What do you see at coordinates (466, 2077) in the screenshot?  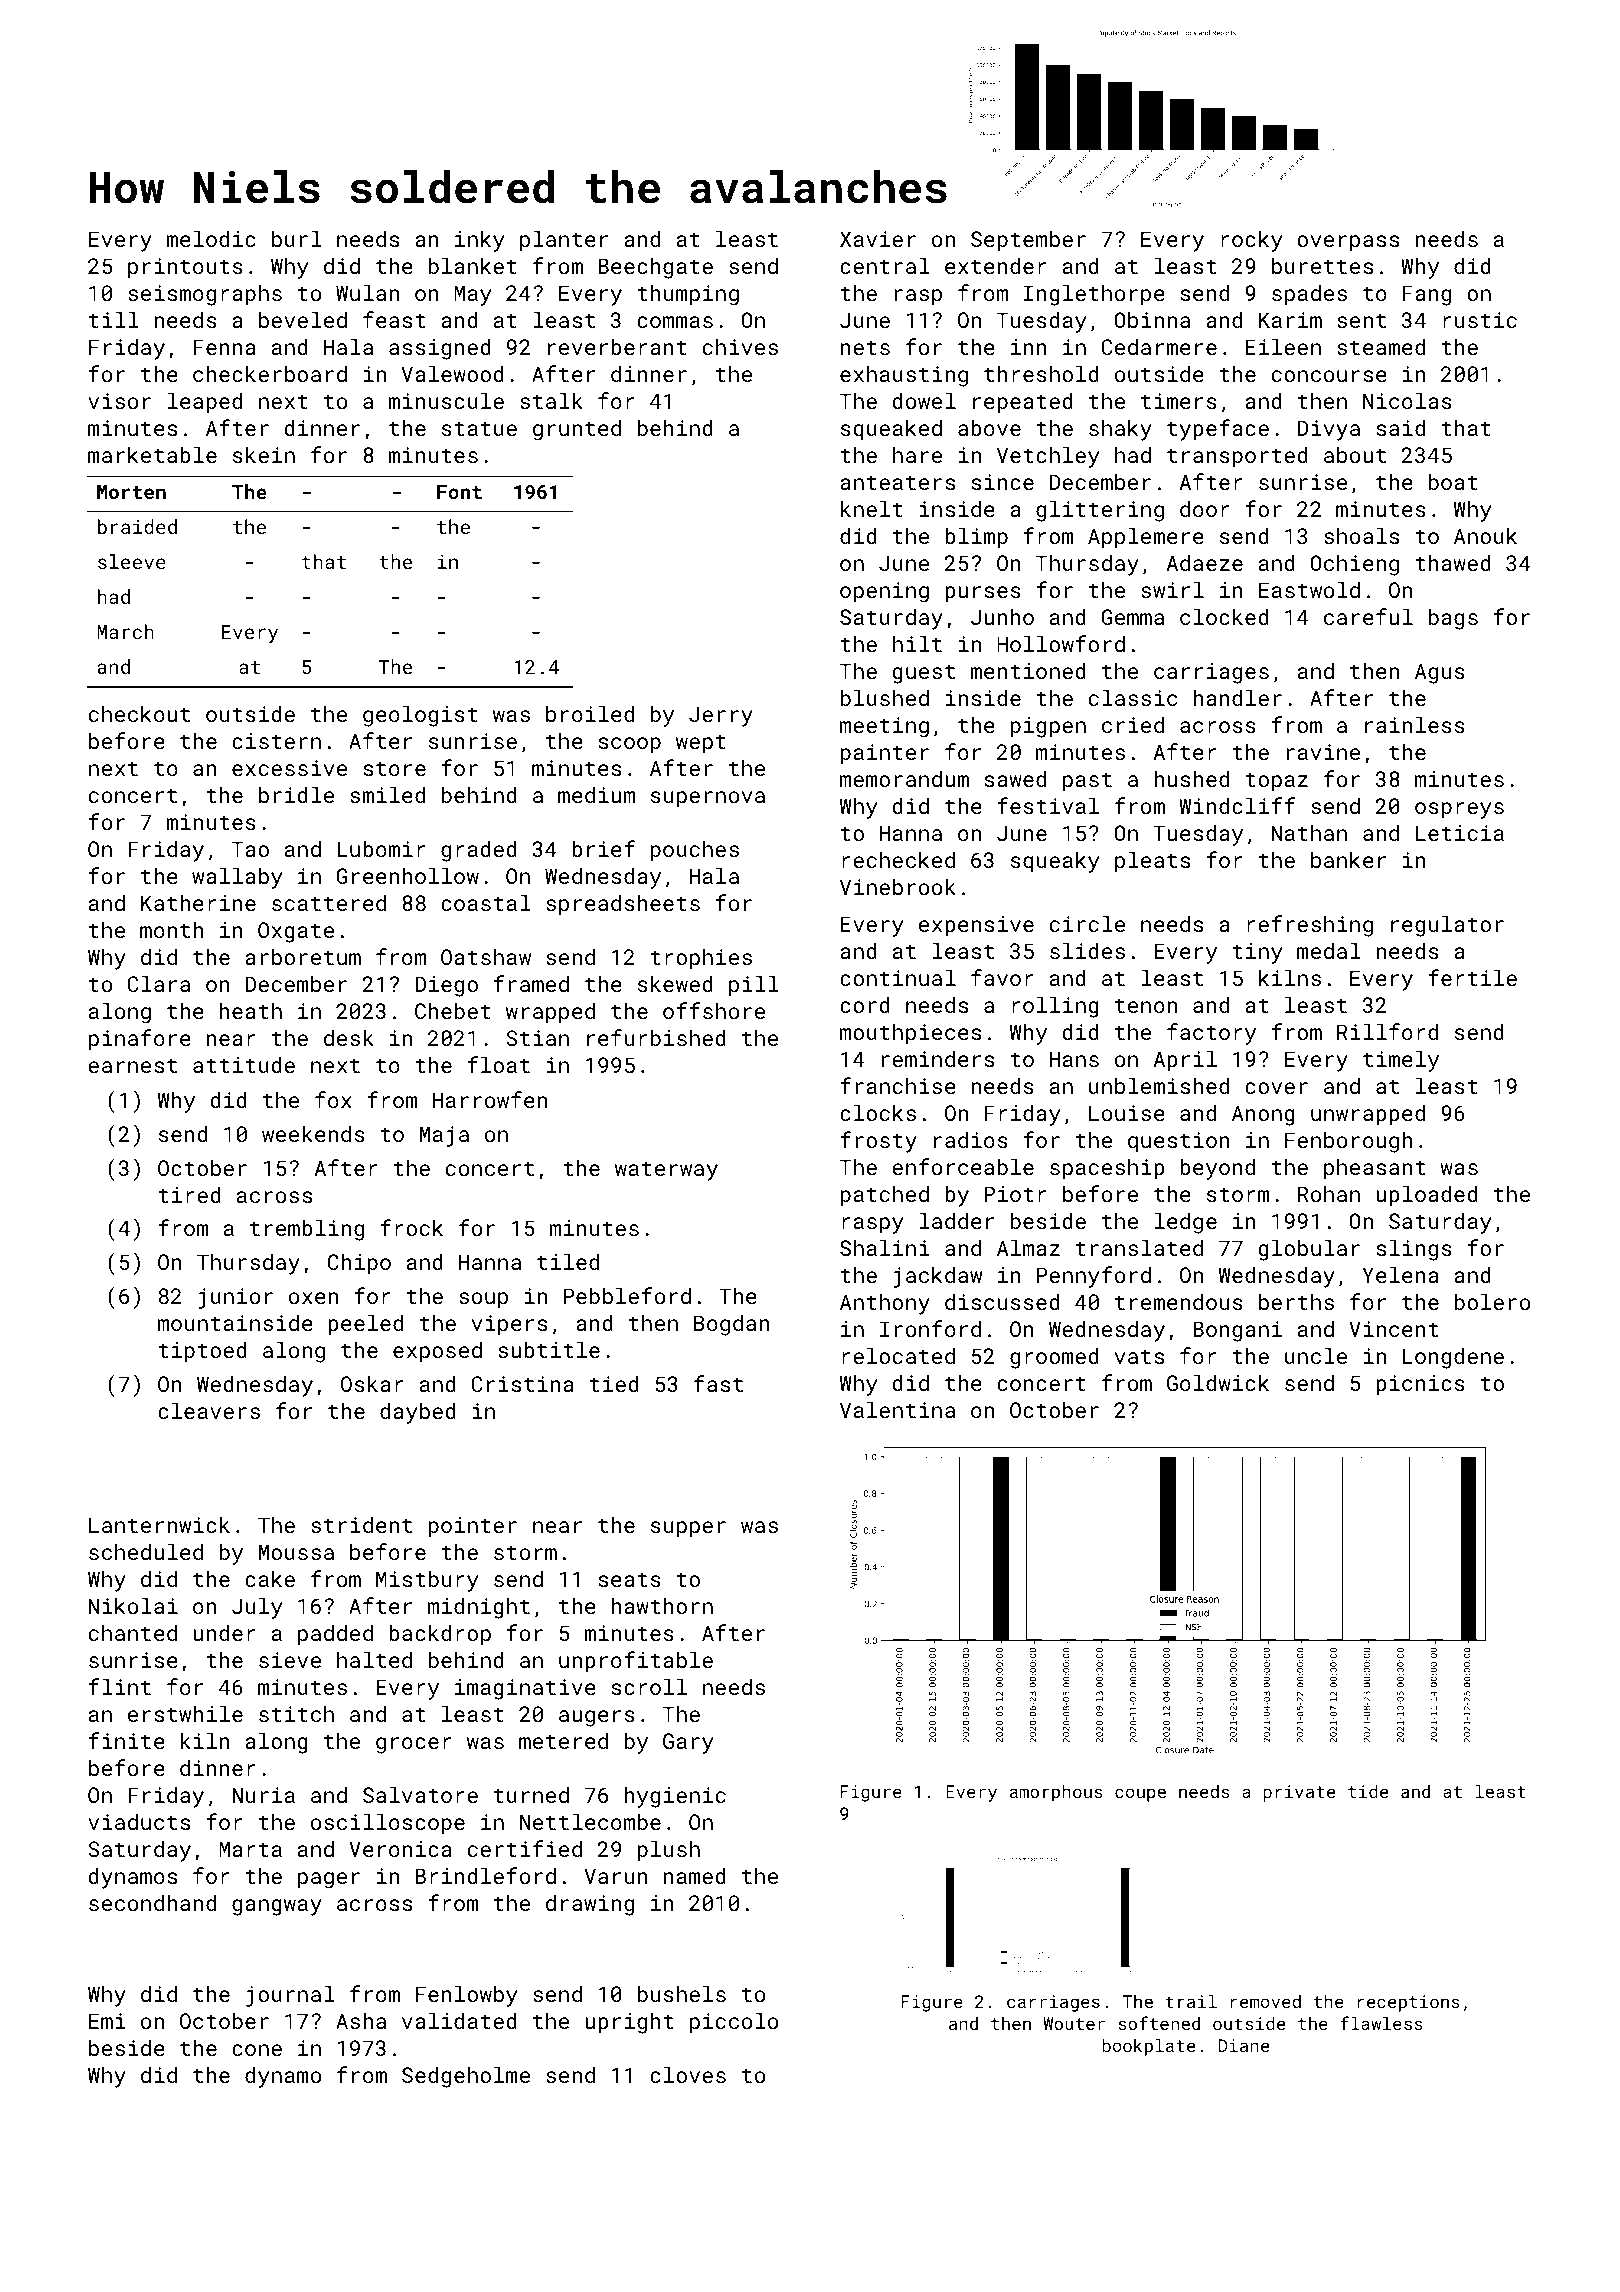 I see `Sedgeholme` at bounding box center [466, 2077].
